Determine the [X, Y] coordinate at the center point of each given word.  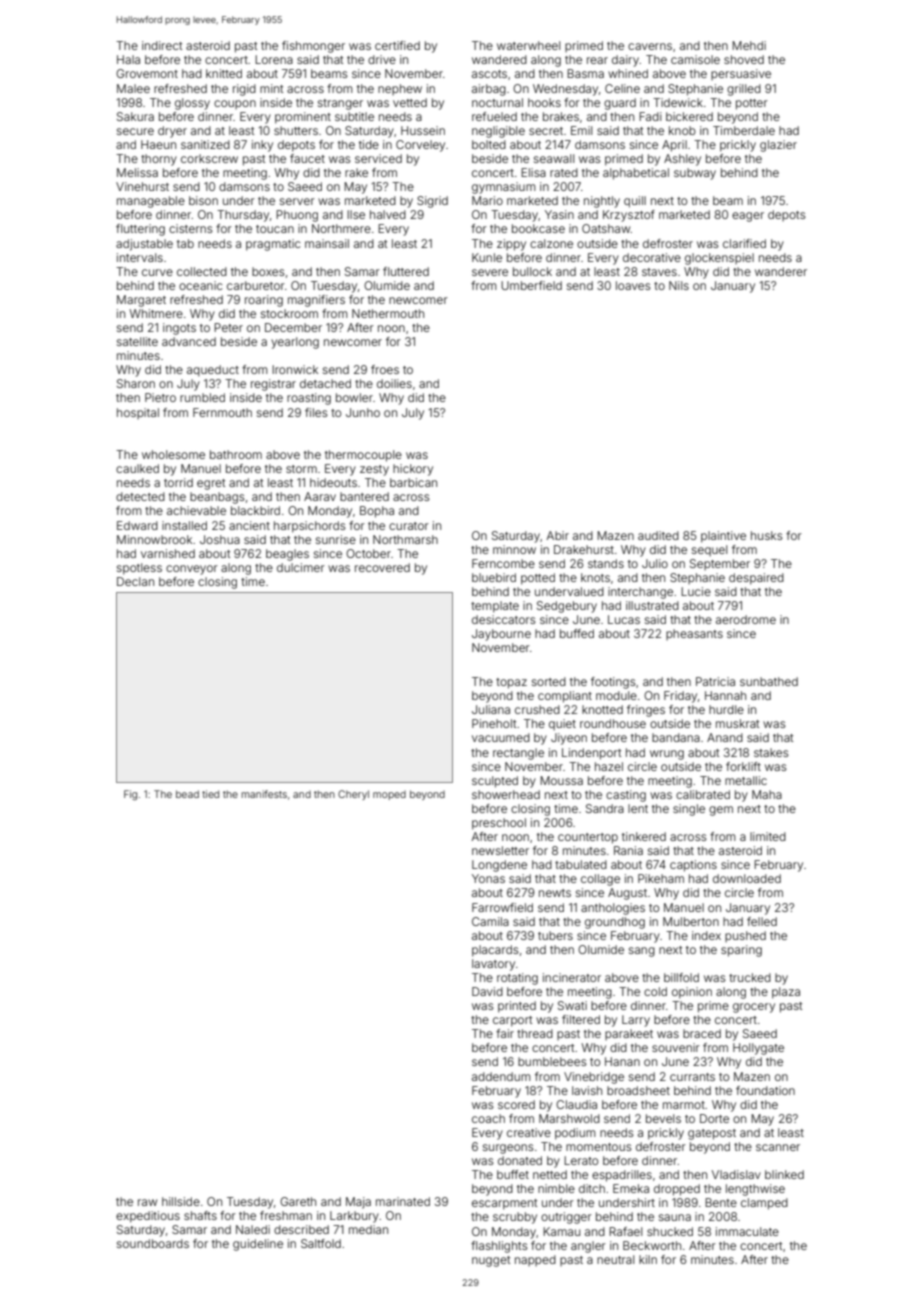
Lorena [274, 59]
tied [210, 794]
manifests [264, 794]
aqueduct [213, 371]
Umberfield [531, 285]
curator [409, 526]
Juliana [491, 709]
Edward [137, 525]
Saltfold [321, 1243]
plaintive [723, 537]
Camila [490, 921]
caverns [650, 46]
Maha [767, 794]
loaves [633, 285]
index [706, 935]
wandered [499, 59]
